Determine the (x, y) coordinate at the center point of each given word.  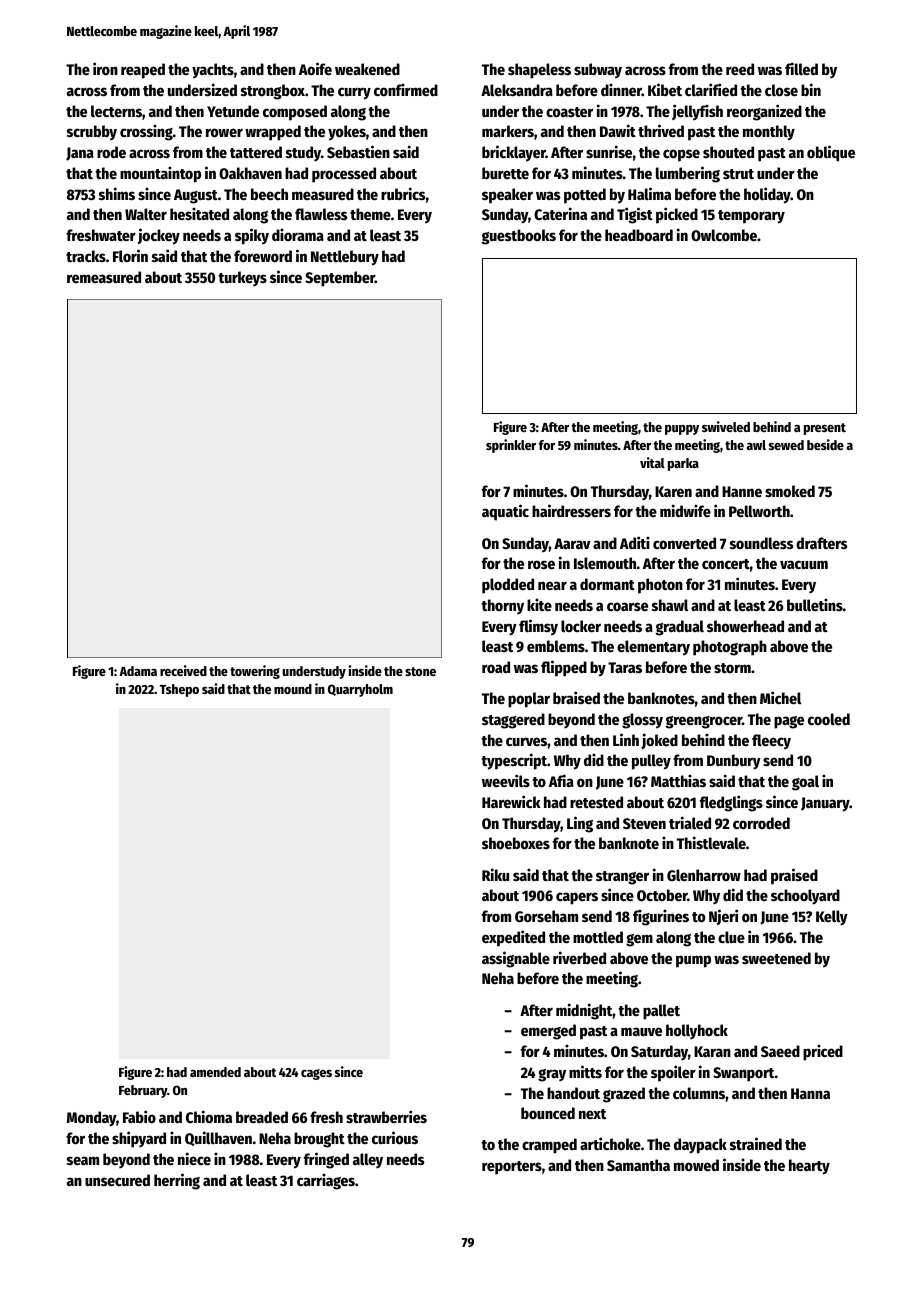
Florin (130, 255)
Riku (495, 874)
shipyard (139, 1139)
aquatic (505, 512)
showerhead (745, 626)
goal (805, 783)
